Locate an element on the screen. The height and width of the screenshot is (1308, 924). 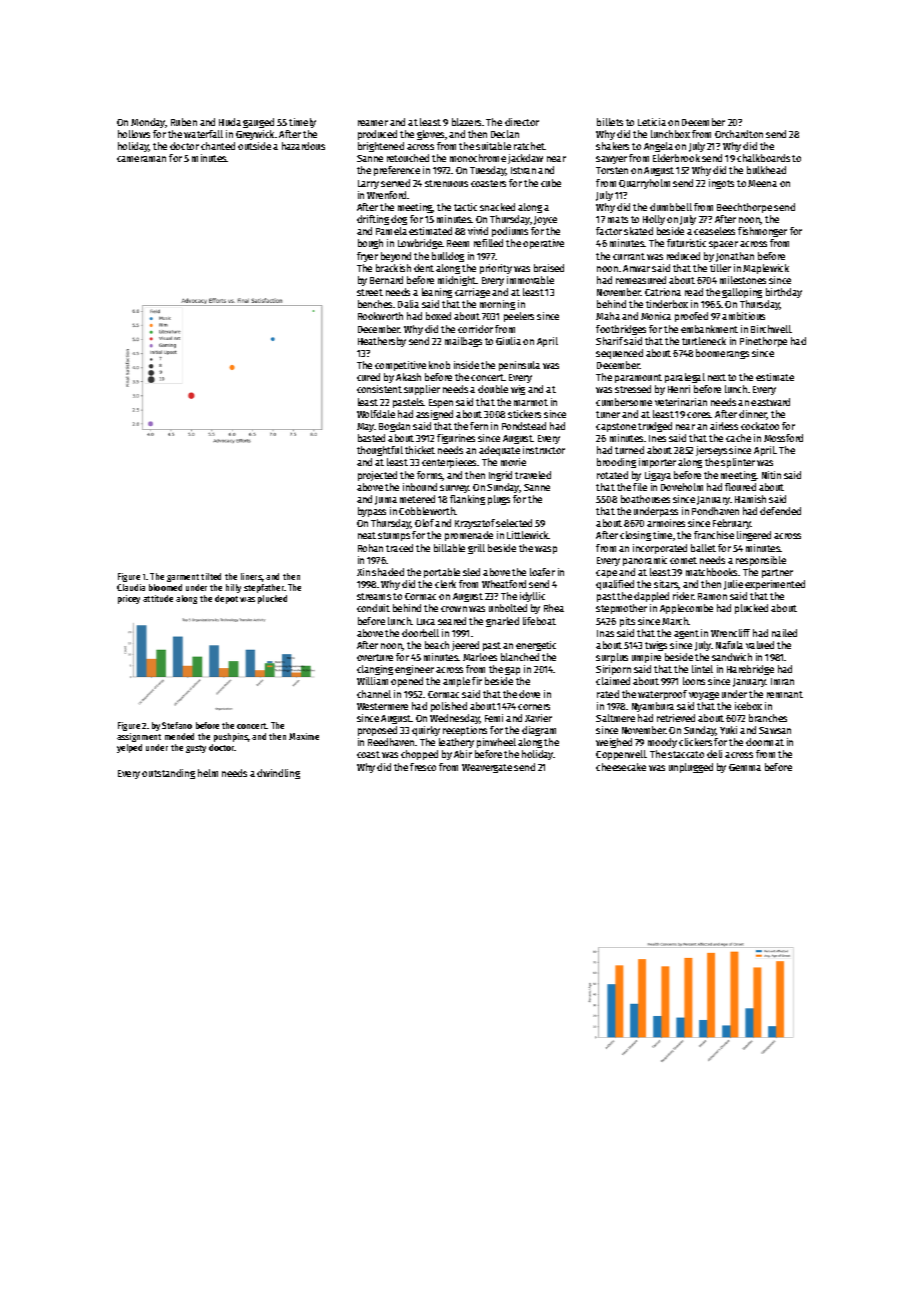
yelped is located at coordinates (129, 748).
